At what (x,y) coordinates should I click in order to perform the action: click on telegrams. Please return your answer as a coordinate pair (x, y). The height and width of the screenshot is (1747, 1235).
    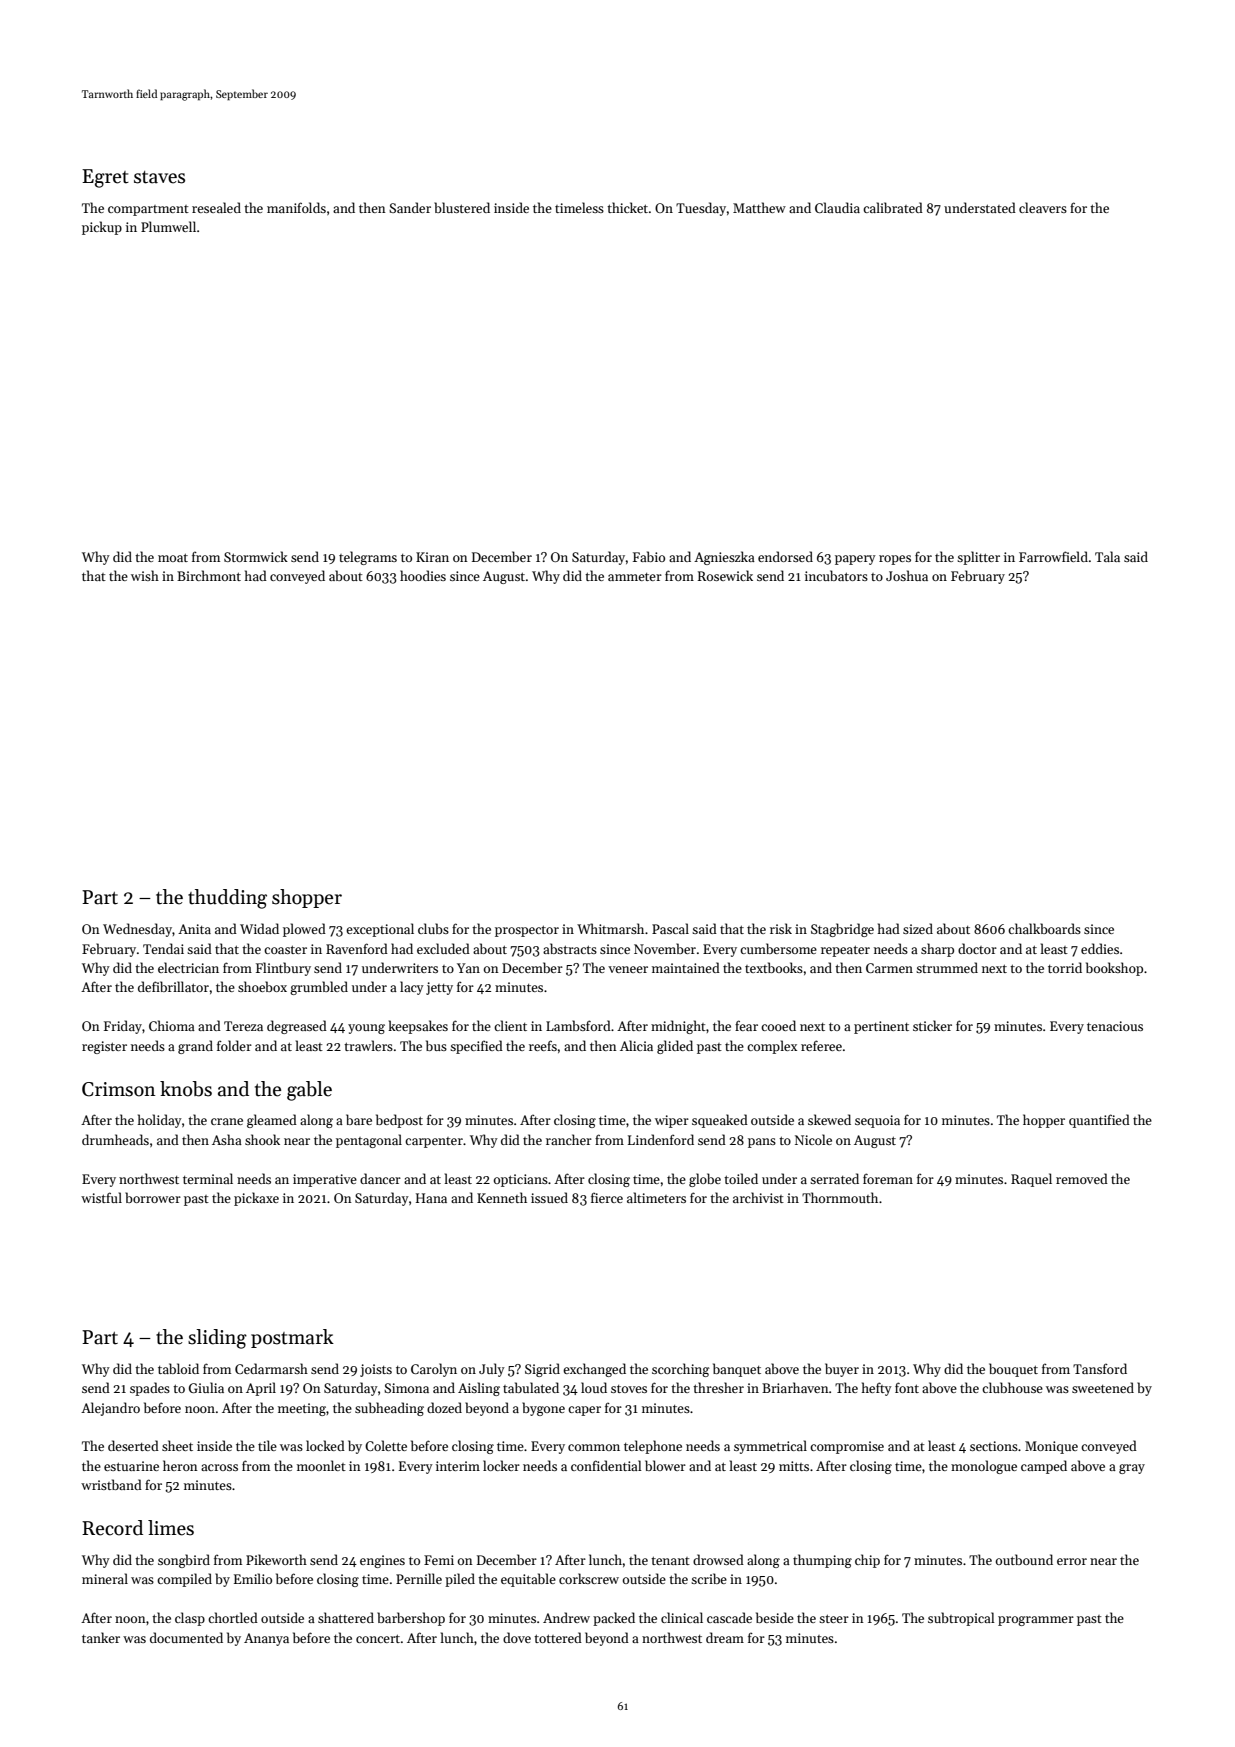
    Looking at the image, I should click on (368, 558).
